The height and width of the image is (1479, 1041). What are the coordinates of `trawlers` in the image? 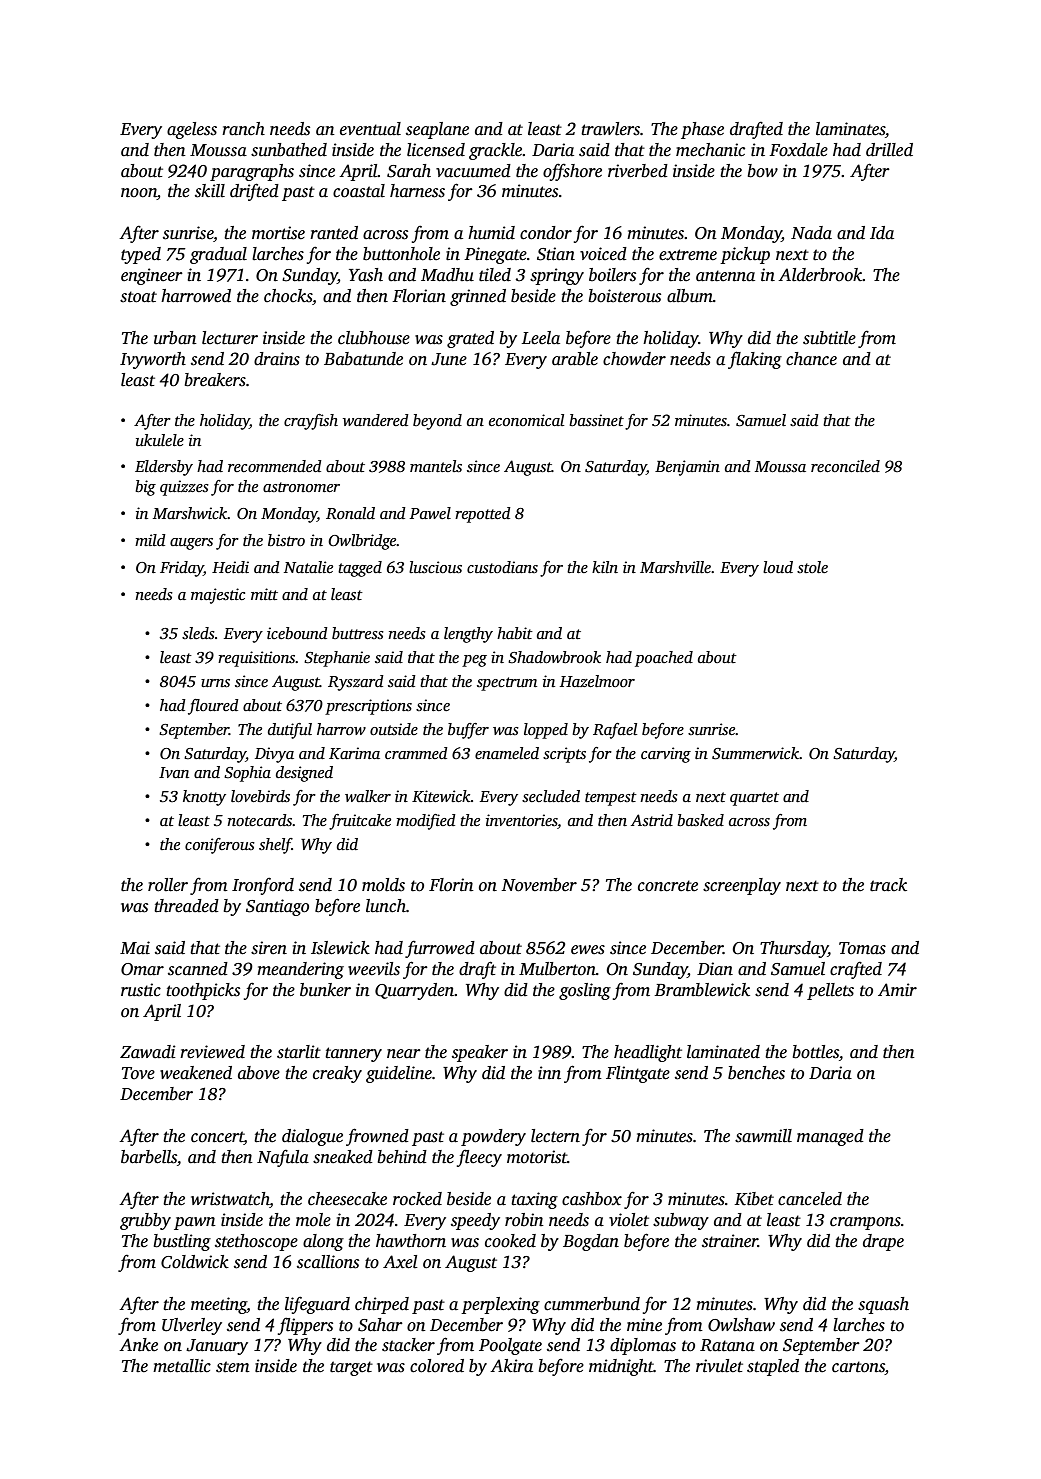 It's located at (610, 129).
